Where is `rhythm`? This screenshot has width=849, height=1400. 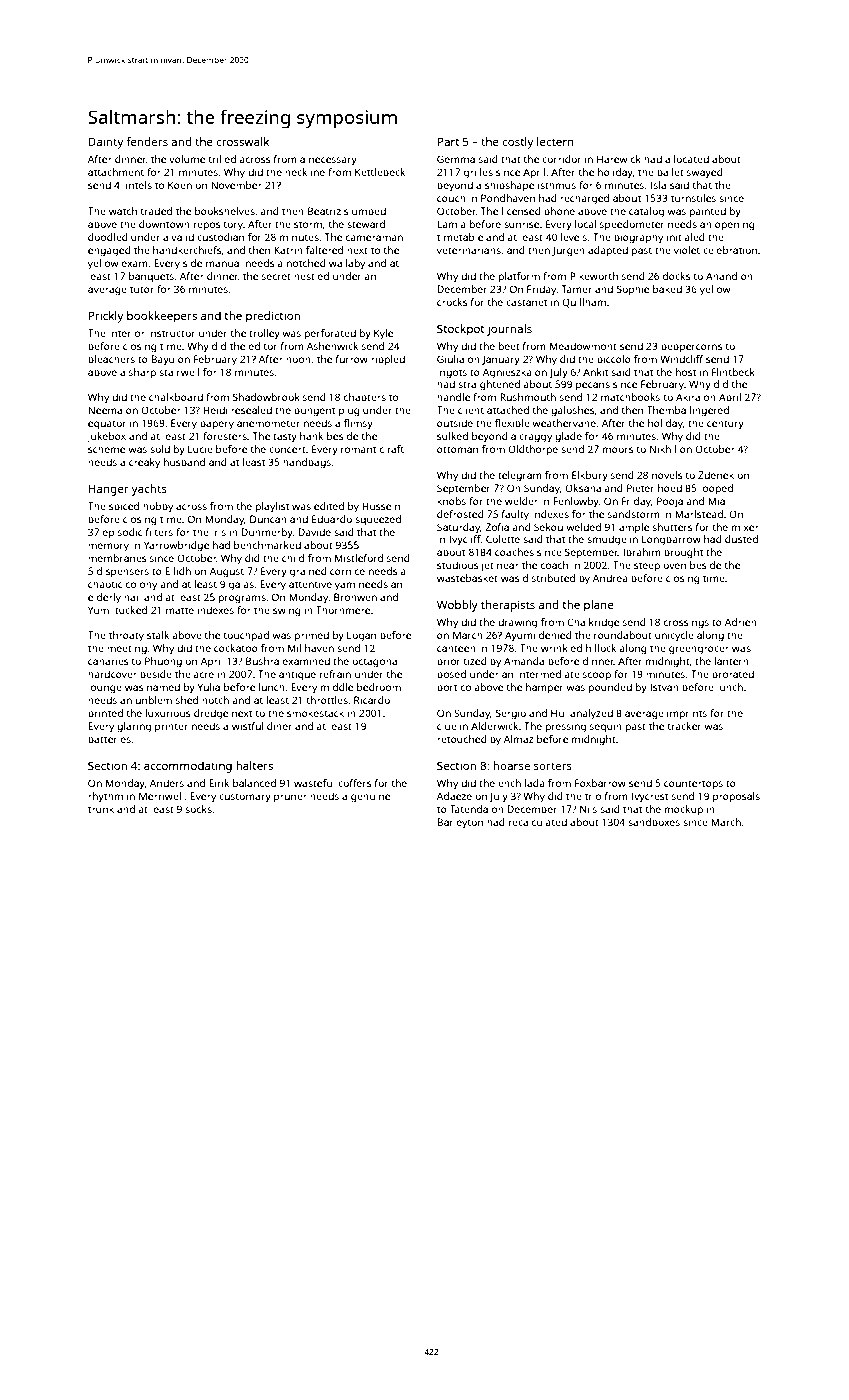 rhythm is located at coordinates (105, 797).
